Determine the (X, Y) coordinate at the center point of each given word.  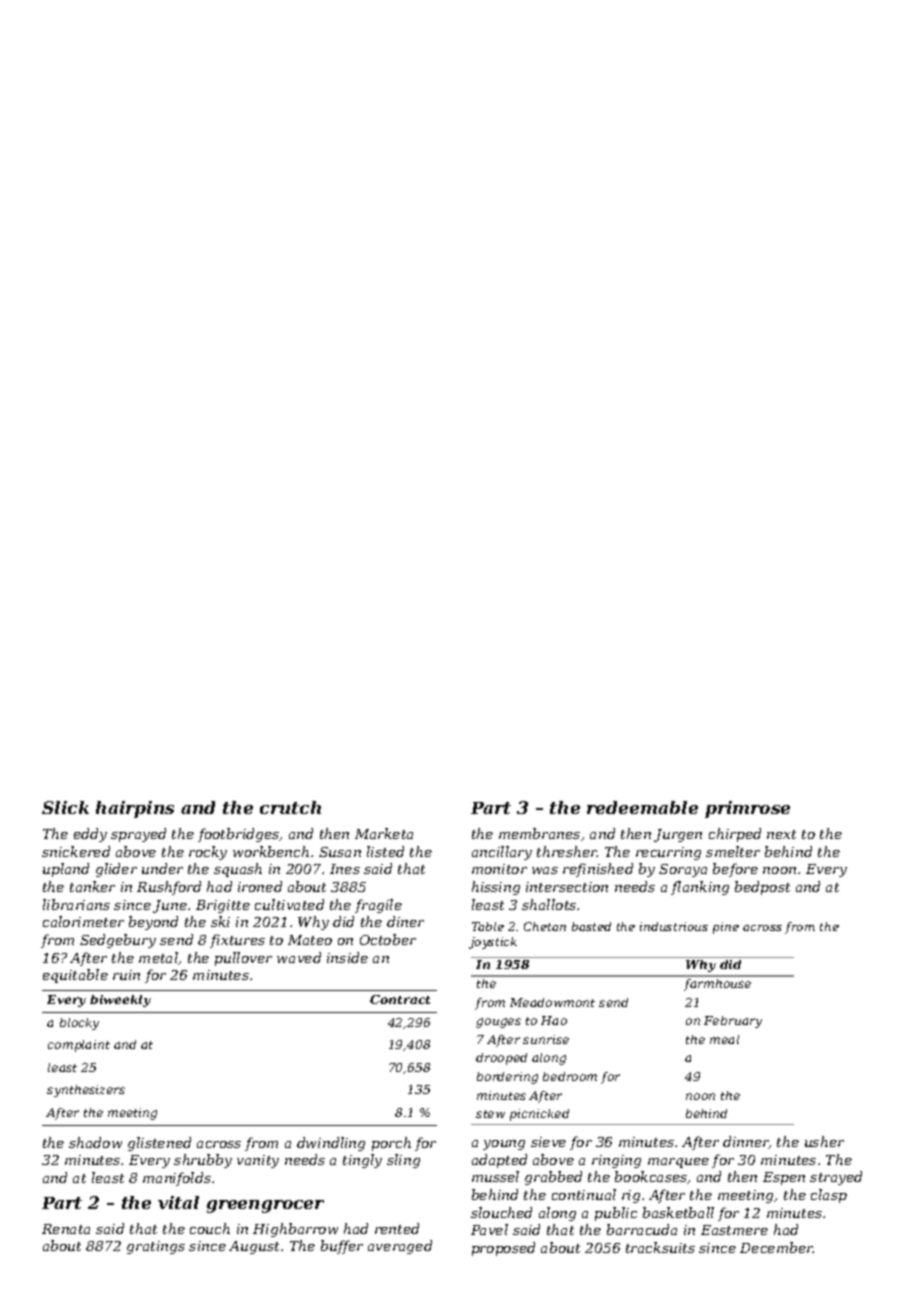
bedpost (762, 888)
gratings (156, 1247)
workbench (271, 851)
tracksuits (660, 1247)
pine (726, 928)
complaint (79, 1046)
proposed (503, 1249)
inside (347, 957)
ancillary (502, 853)
